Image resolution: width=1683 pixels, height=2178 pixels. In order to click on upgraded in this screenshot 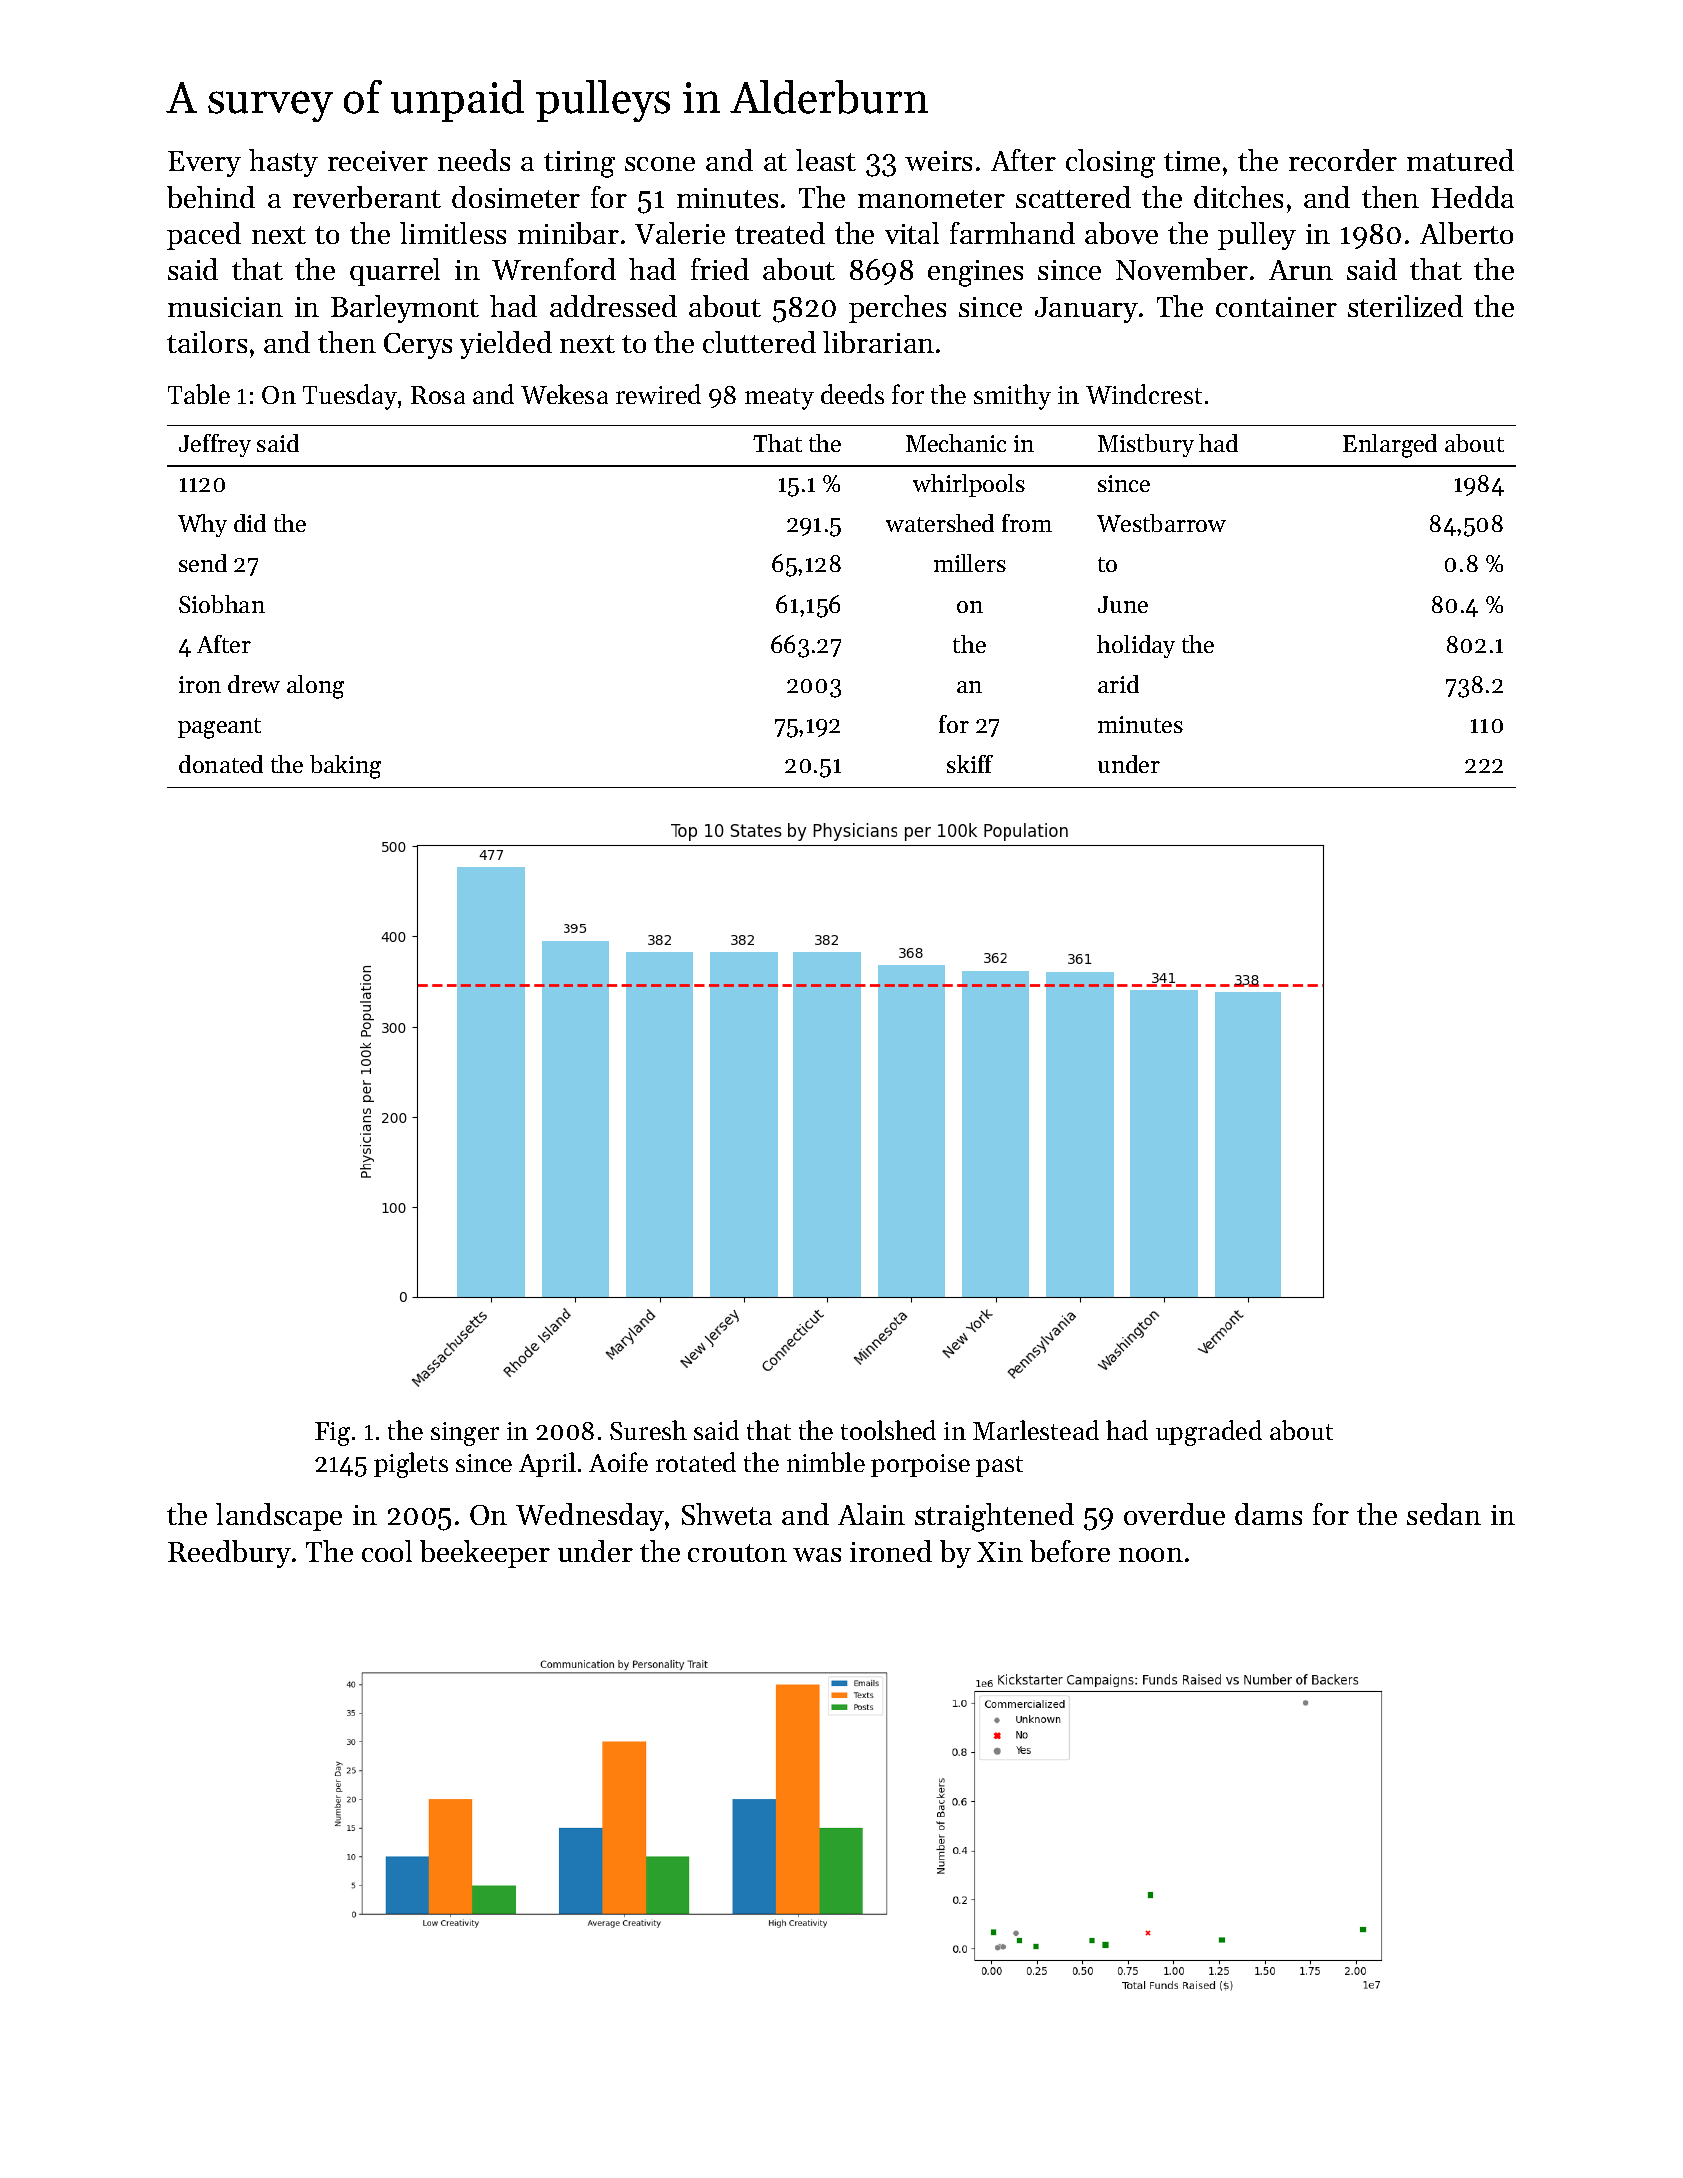, I will do `click(1209, 1433)`.
